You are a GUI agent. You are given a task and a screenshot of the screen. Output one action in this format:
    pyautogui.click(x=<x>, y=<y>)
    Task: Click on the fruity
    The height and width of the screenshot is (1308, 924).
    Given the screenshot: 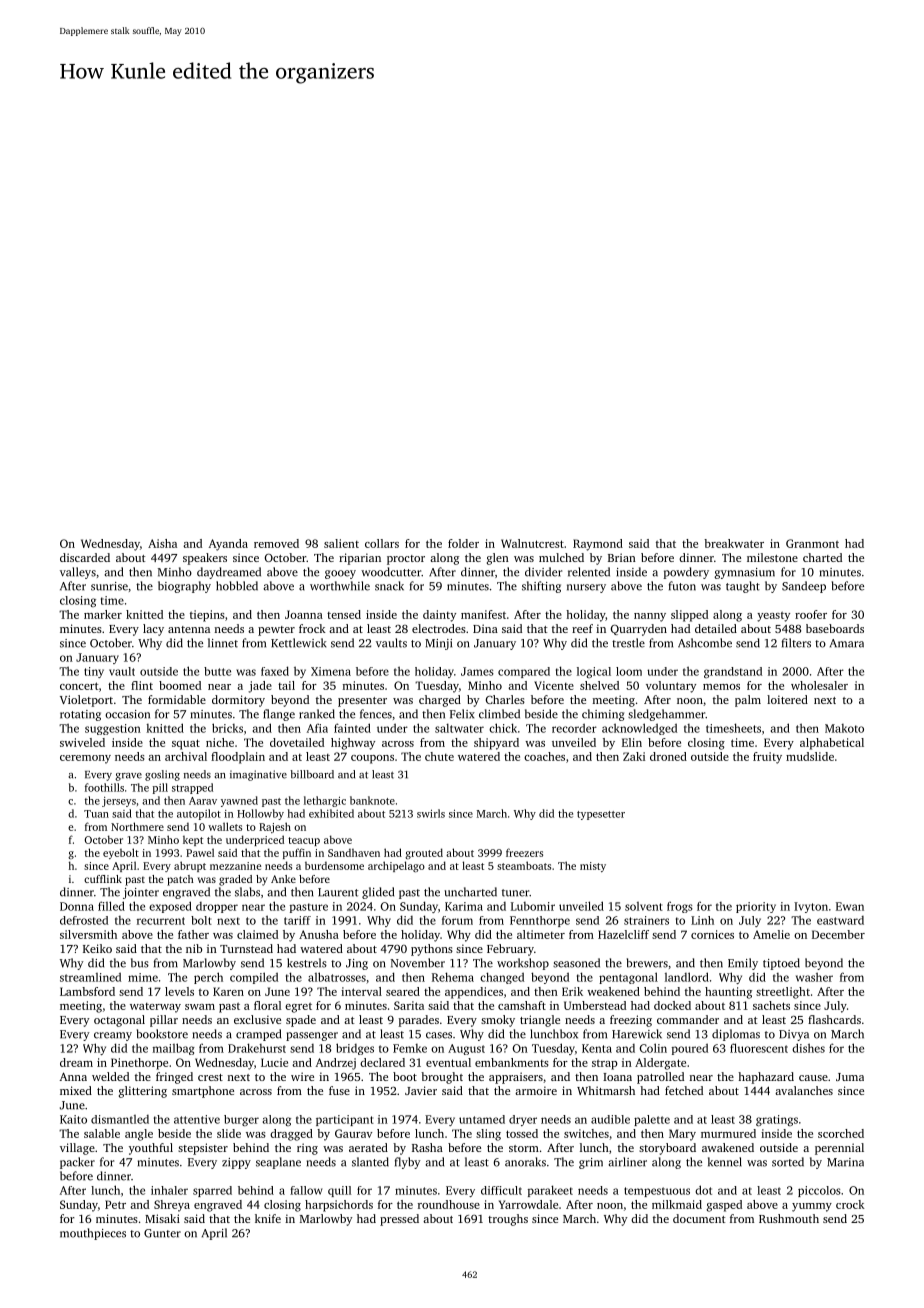 What is the action you would take?
    pyautogui.click(x=767, y=758)
